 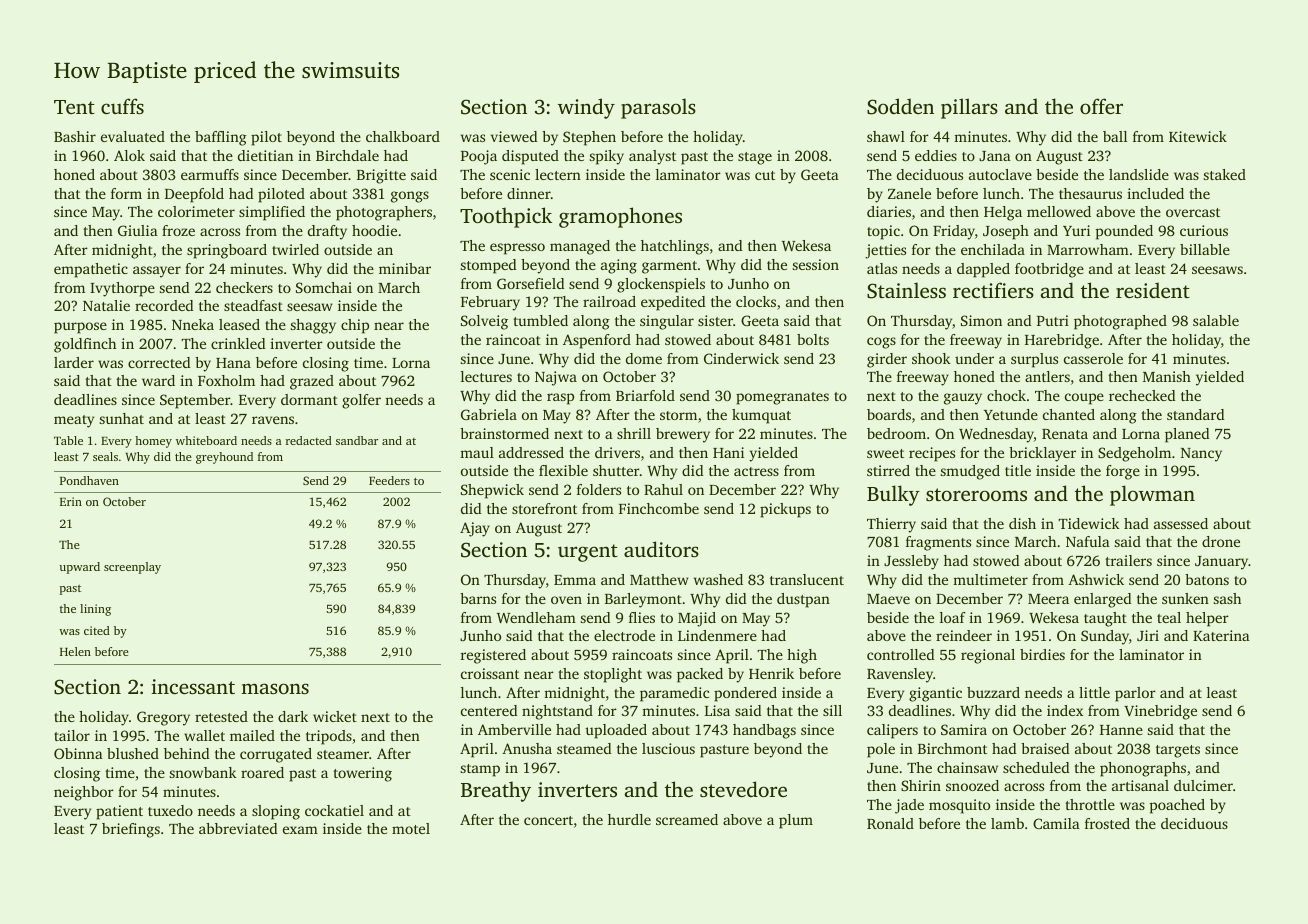 What do you see at coordinates (97, 630) in the screenshot?
I see `cited` at bounding box center [97, 630].
